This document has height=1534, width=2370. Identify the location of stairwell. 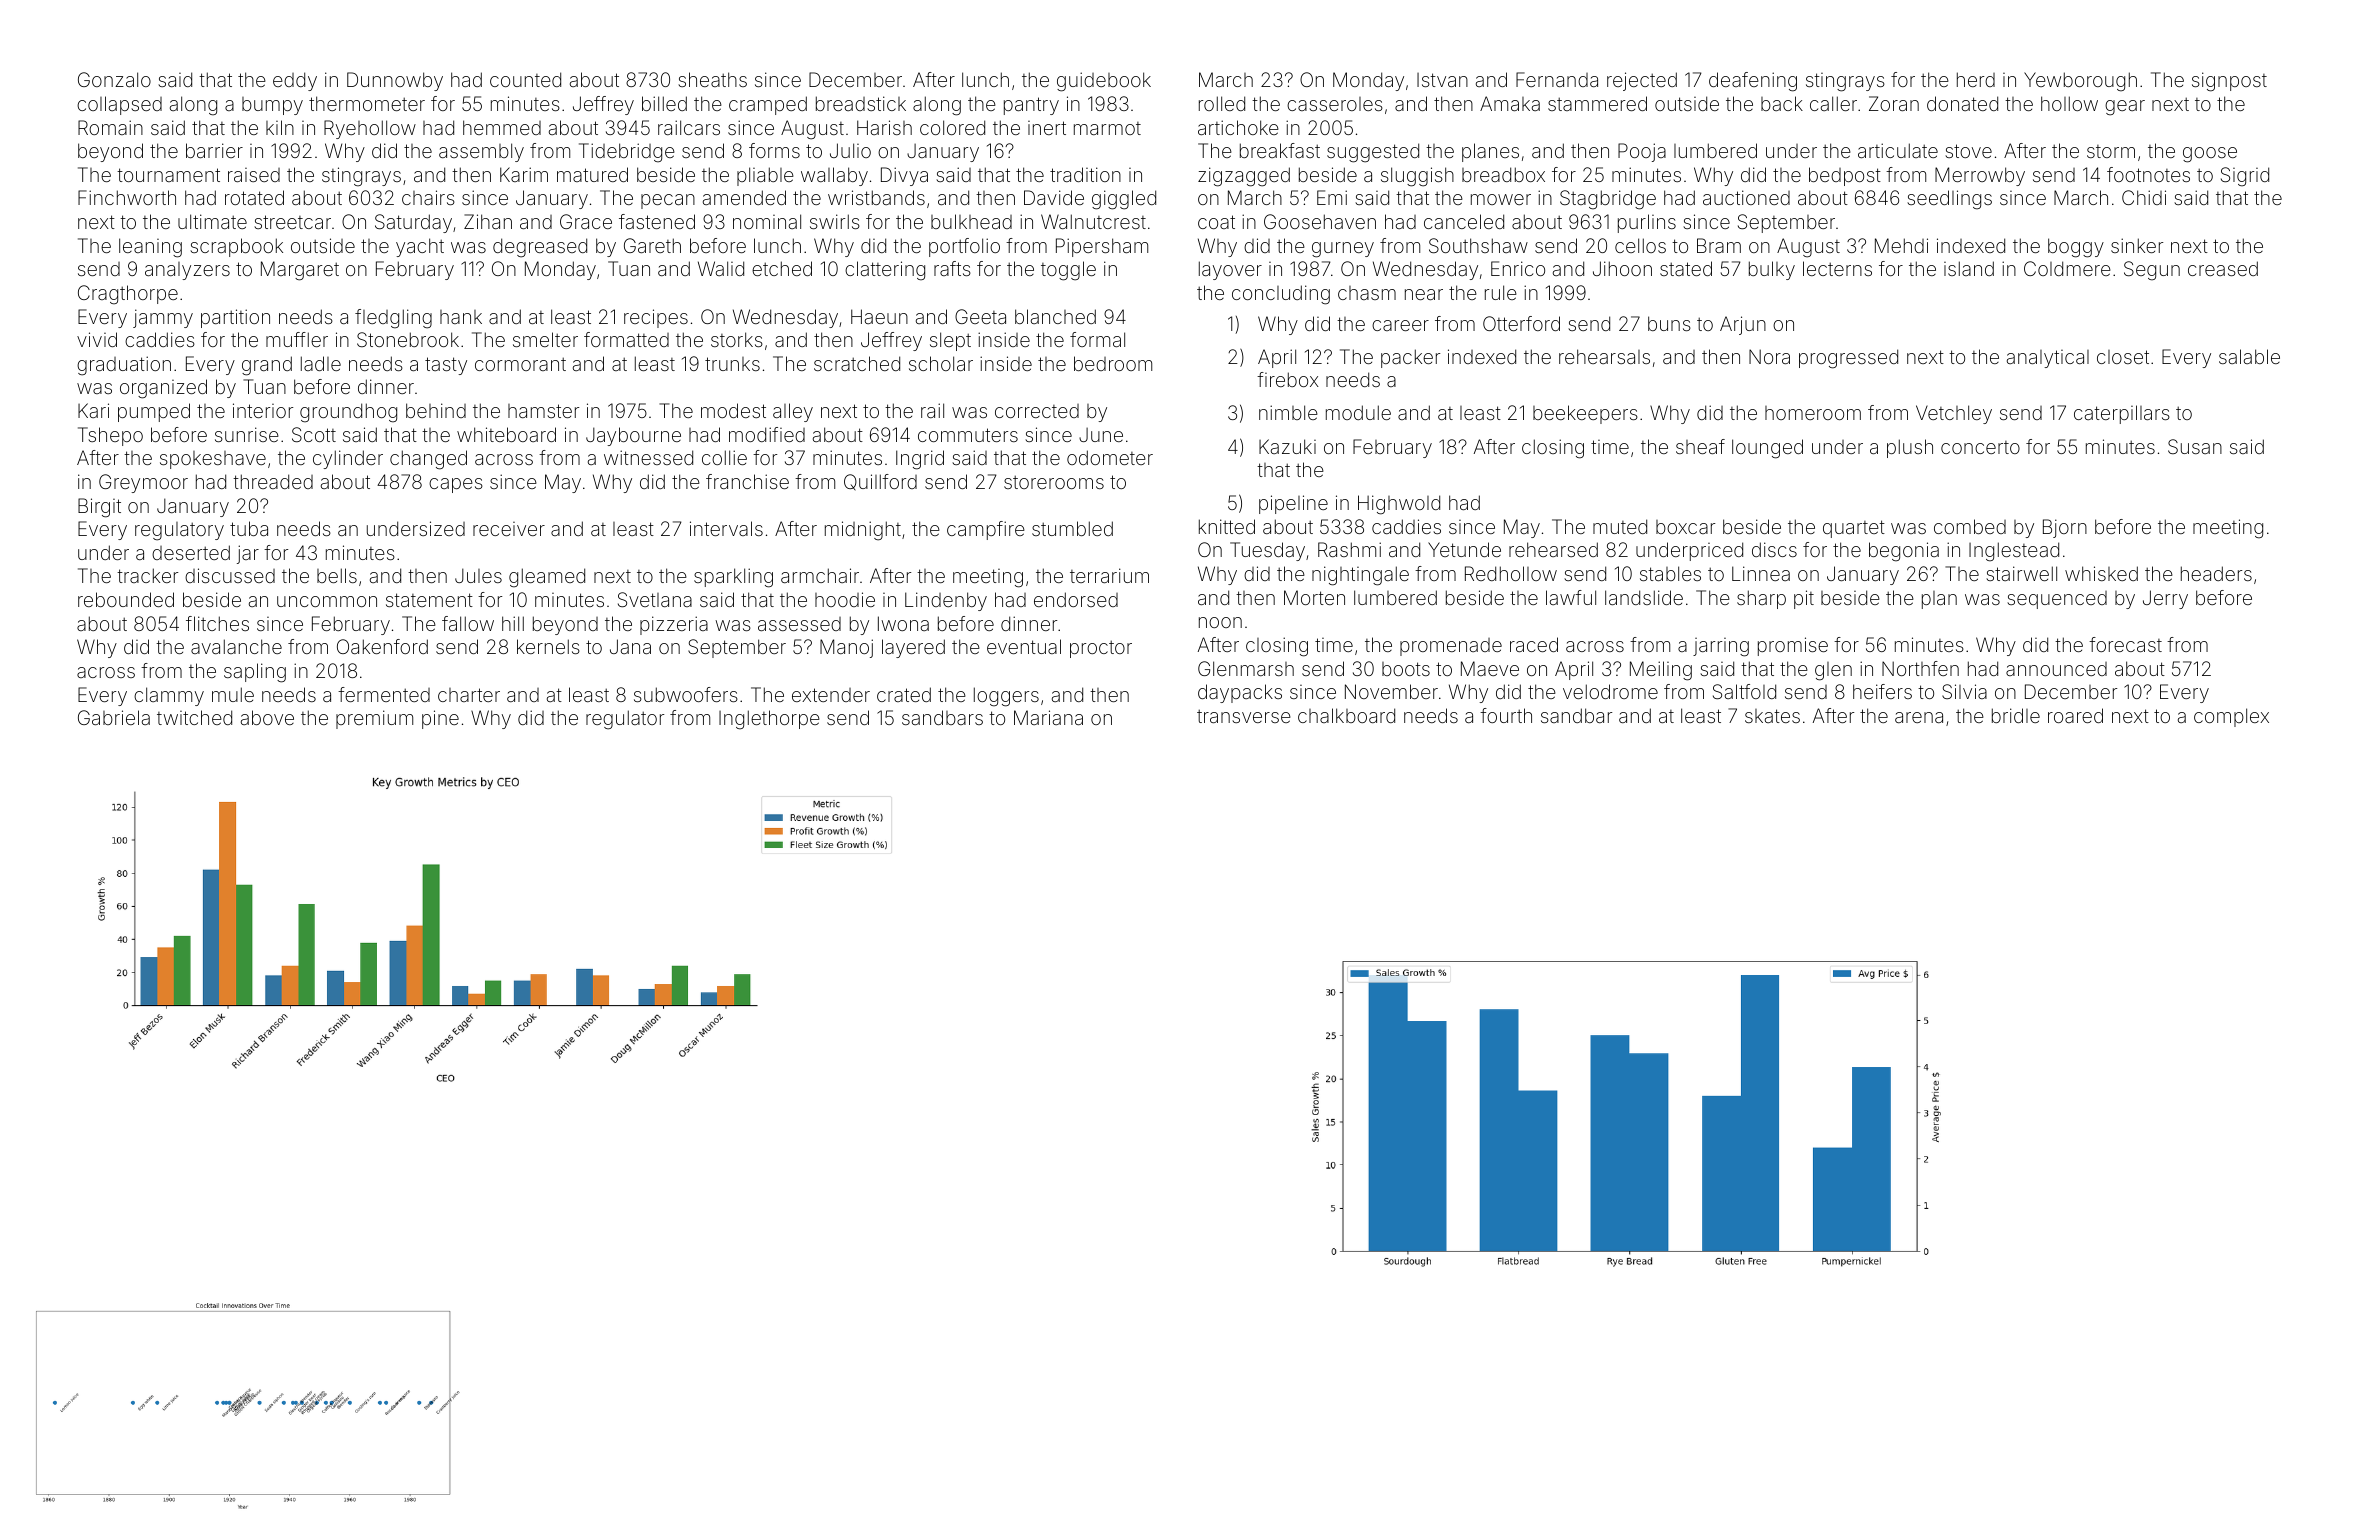
(2021, 573).
